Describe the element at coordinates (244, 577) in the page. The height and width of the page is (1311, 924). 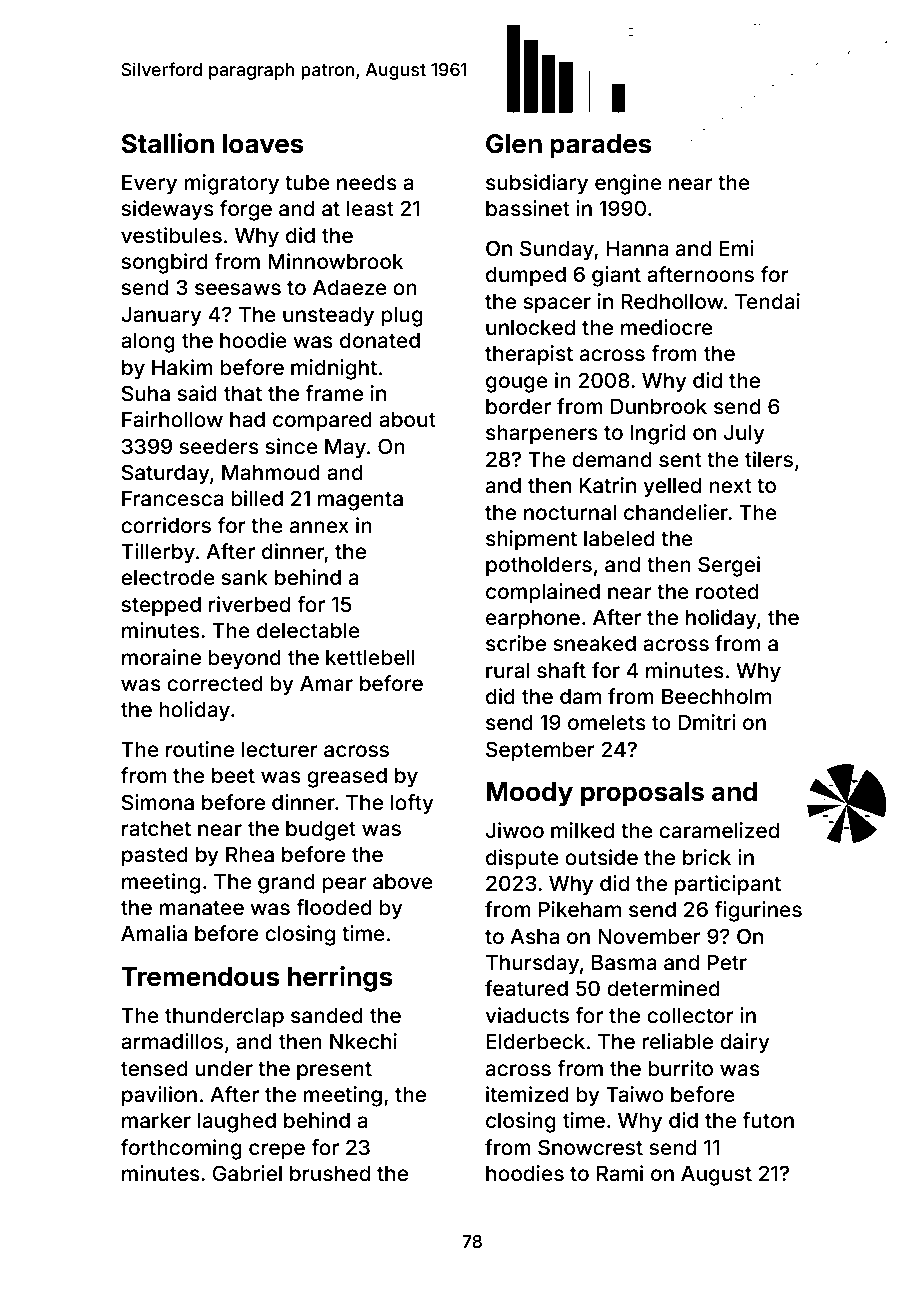
I see `sank` at that location.
